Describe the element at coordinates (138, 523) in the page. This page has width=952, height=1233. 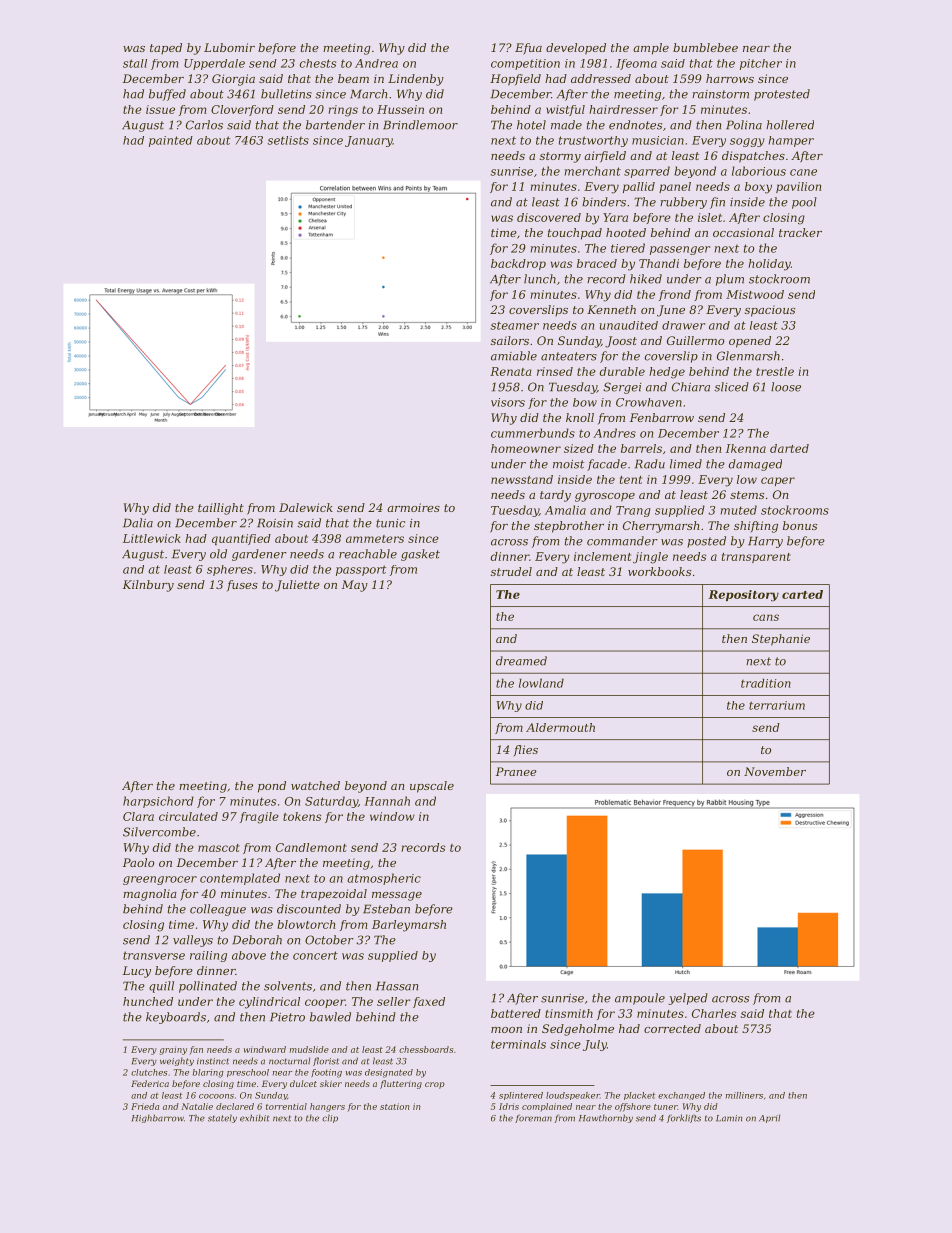
I see `Dalia` at that location.
